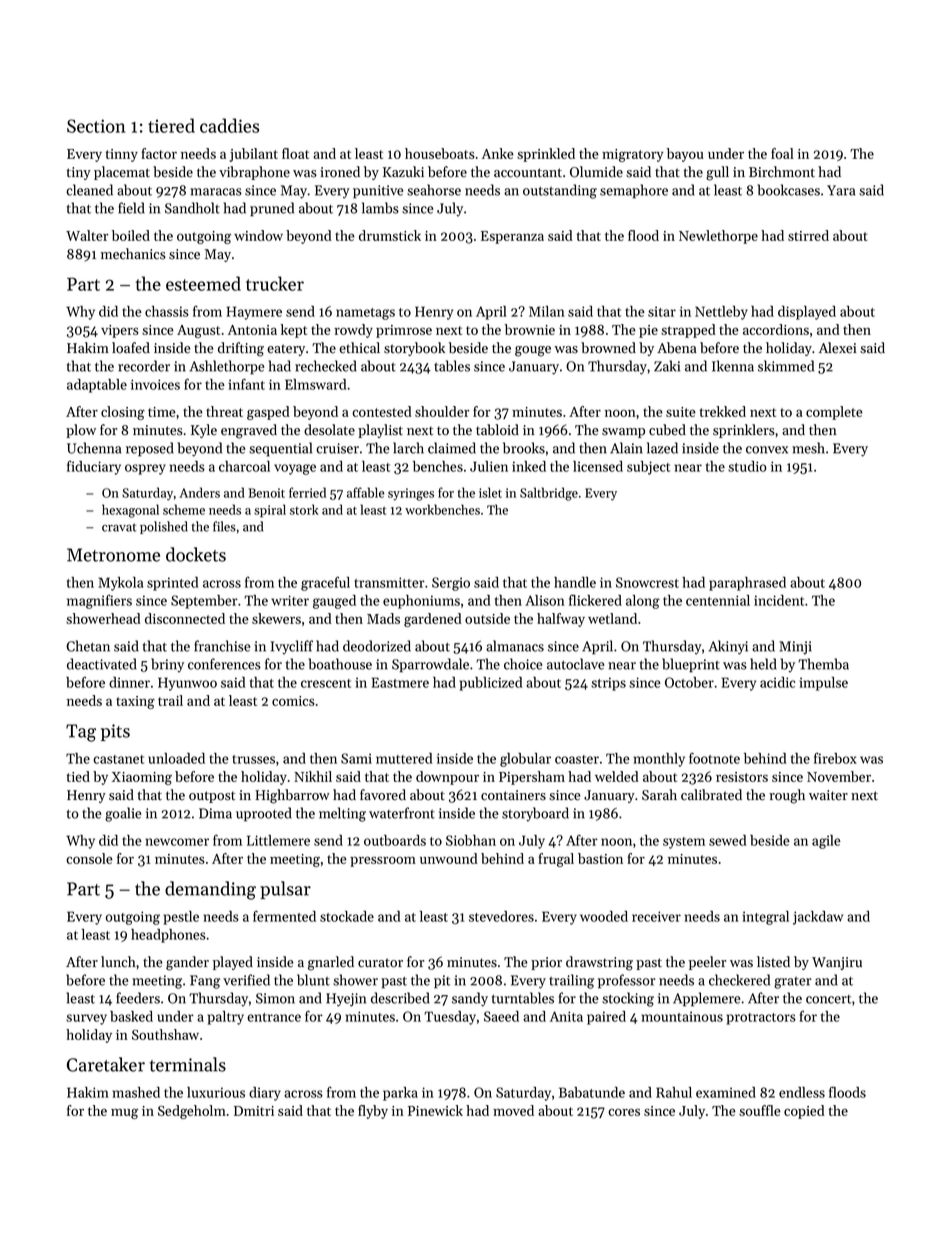 This page has height=1233, width=952. Describe the element at coordinates (440, 153) in the page. I see `houseboats` at that location.
